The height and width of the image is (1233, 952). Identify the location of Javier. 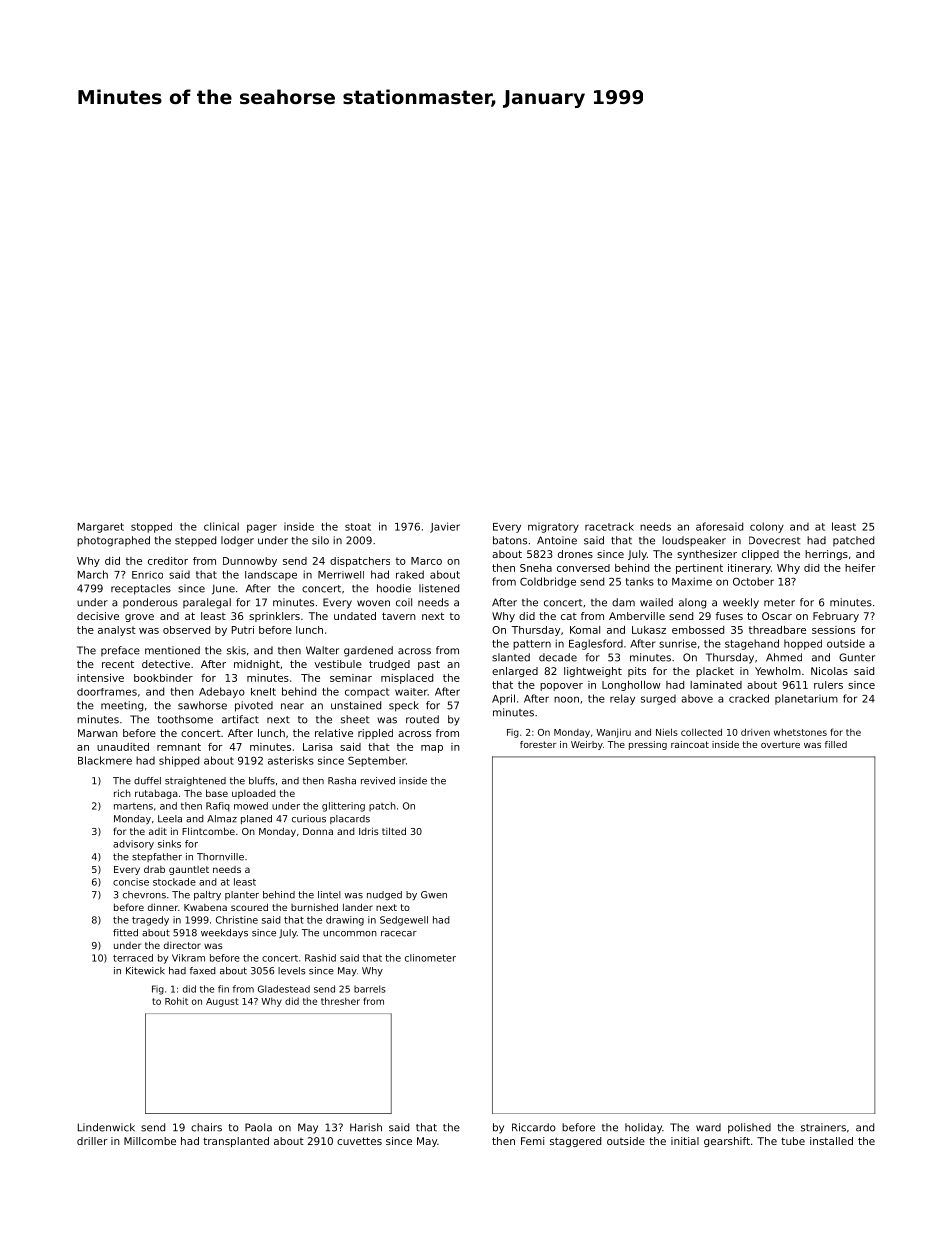
(445, 527).
